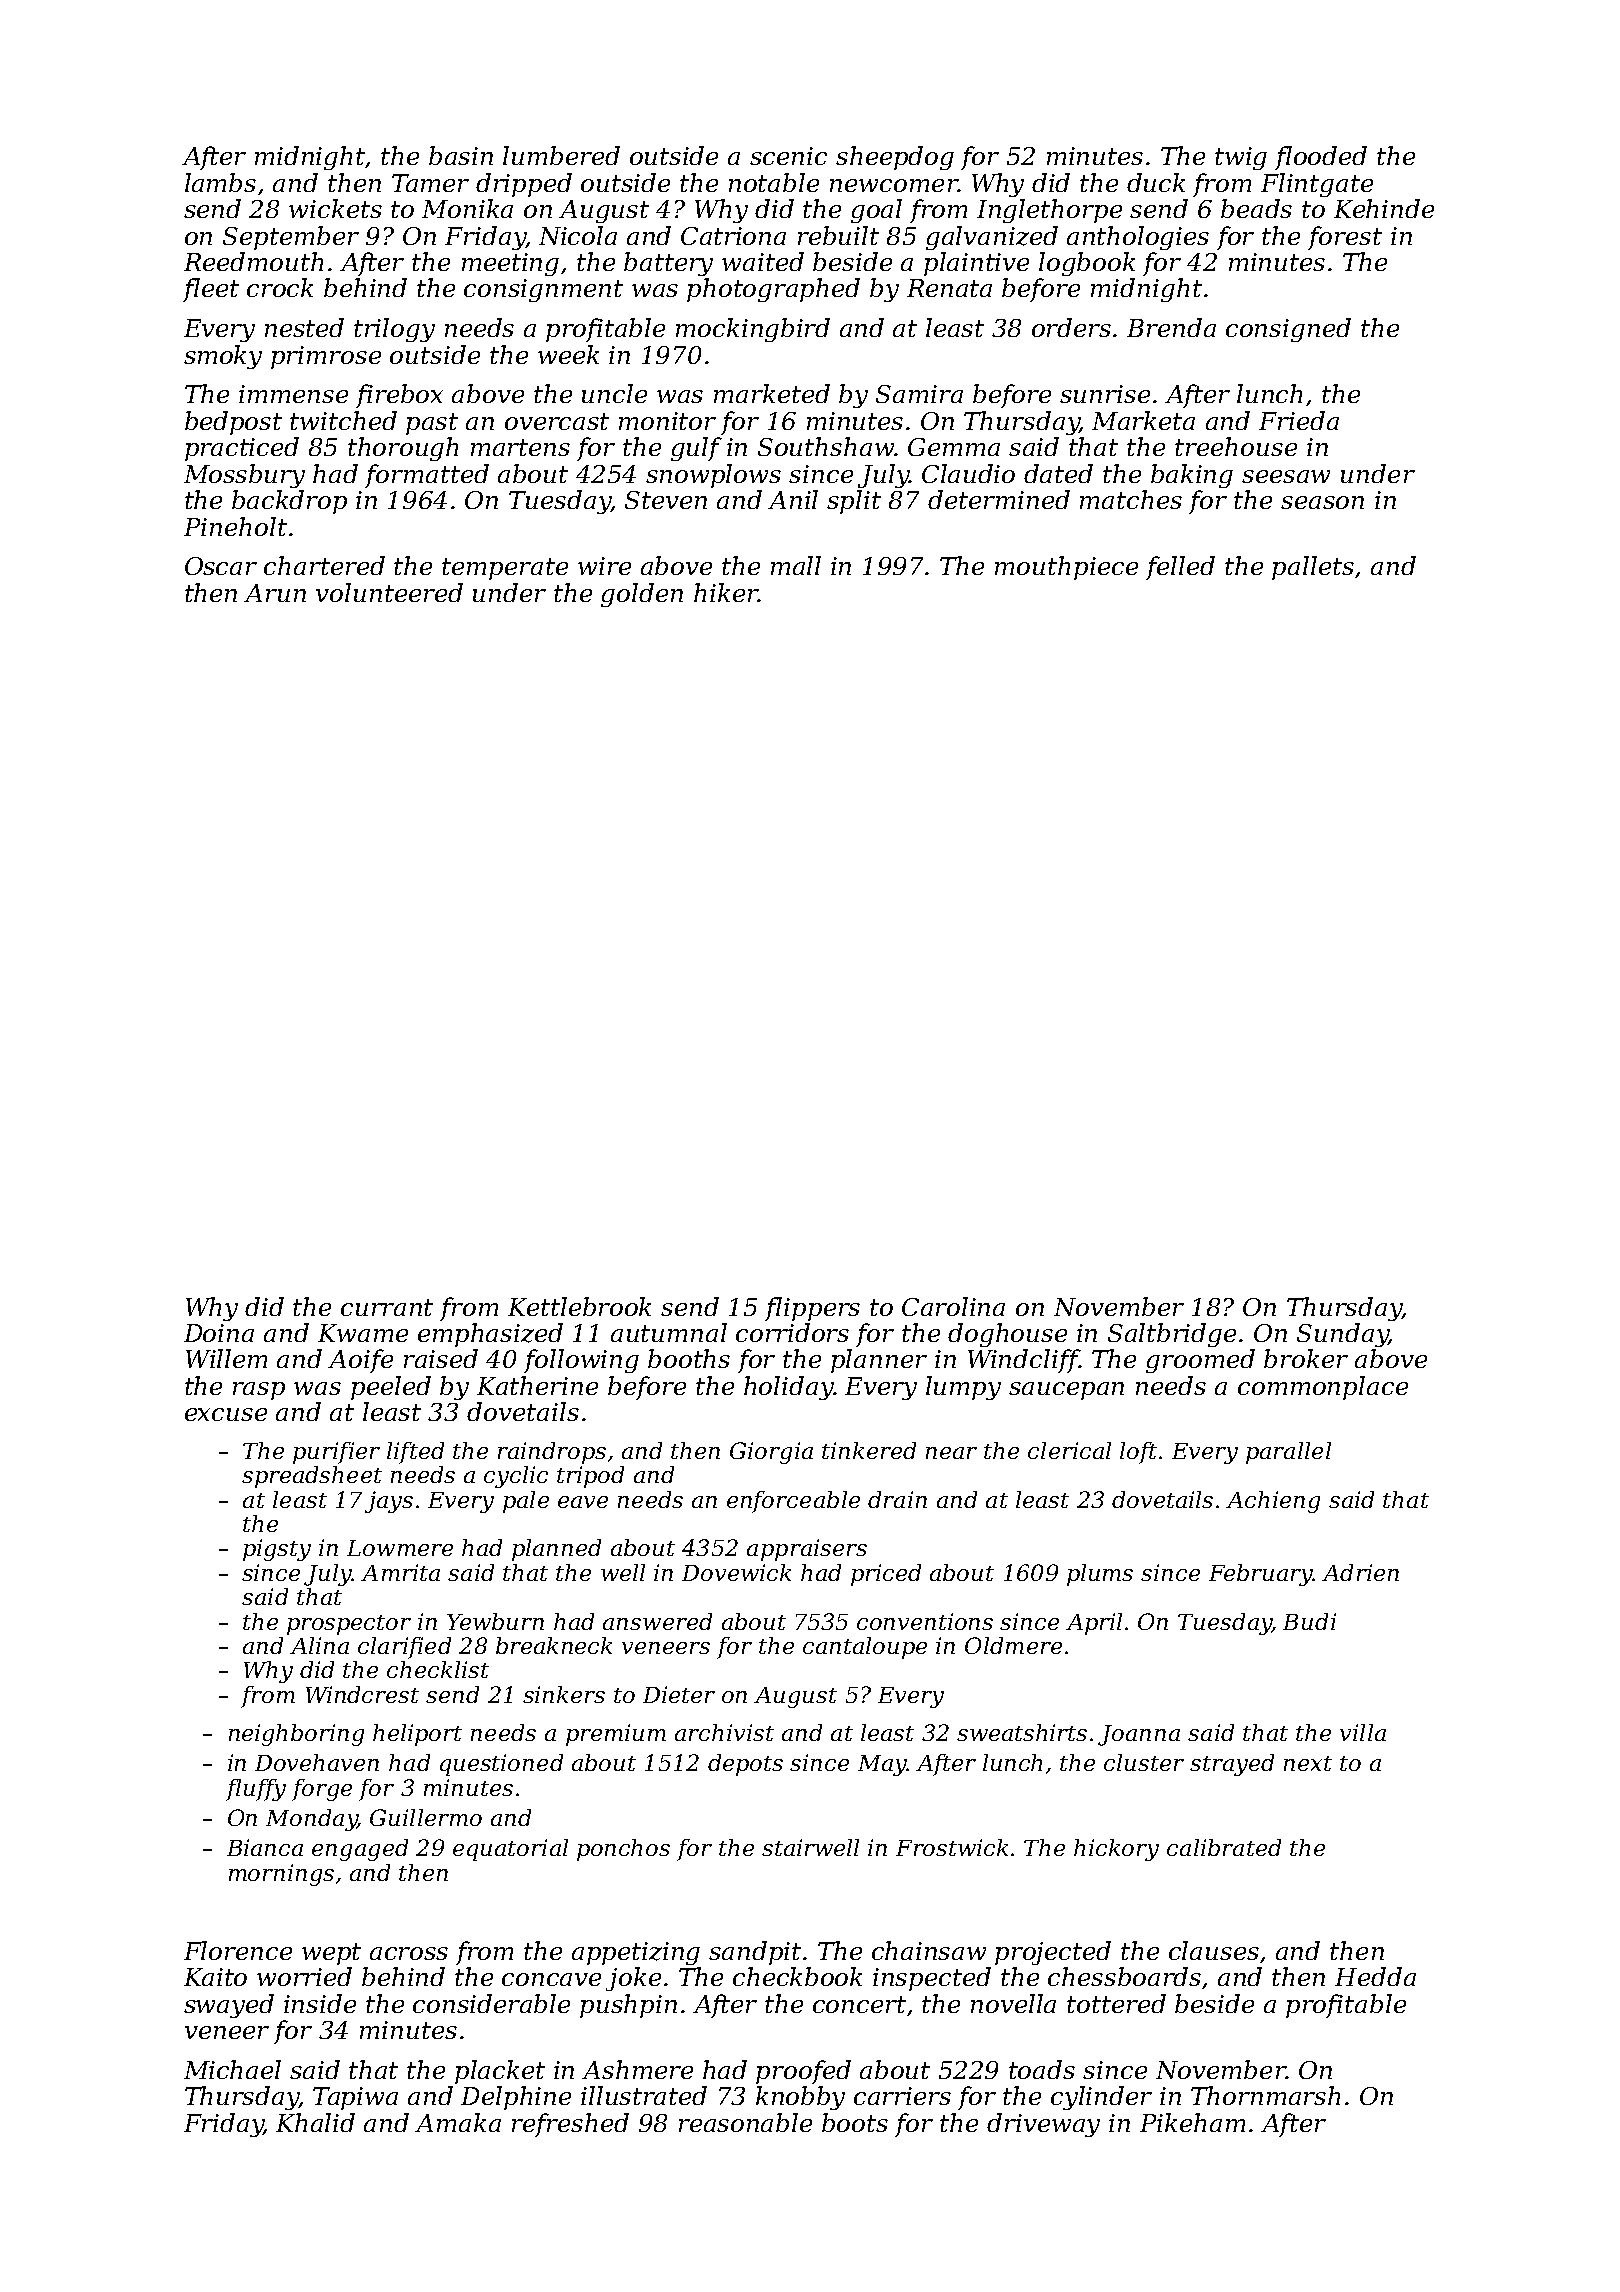  I want to click on martens, so click(520, 447).
